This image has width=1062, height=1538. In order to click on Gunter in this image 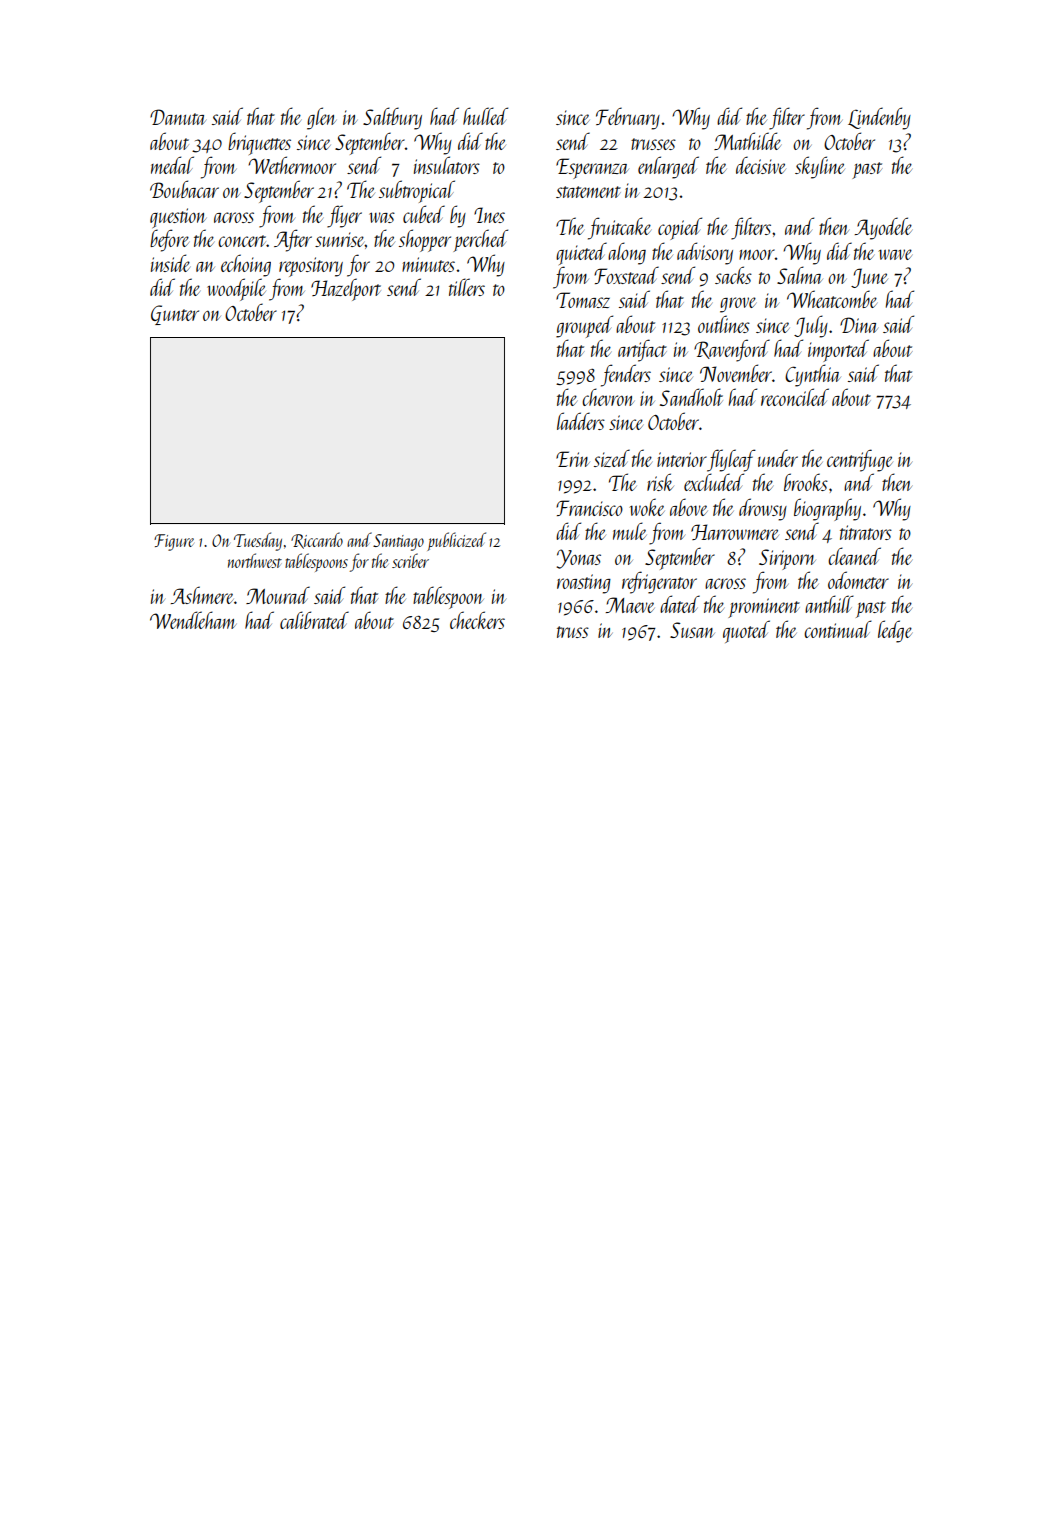, I will do `click(175, 315)`.
